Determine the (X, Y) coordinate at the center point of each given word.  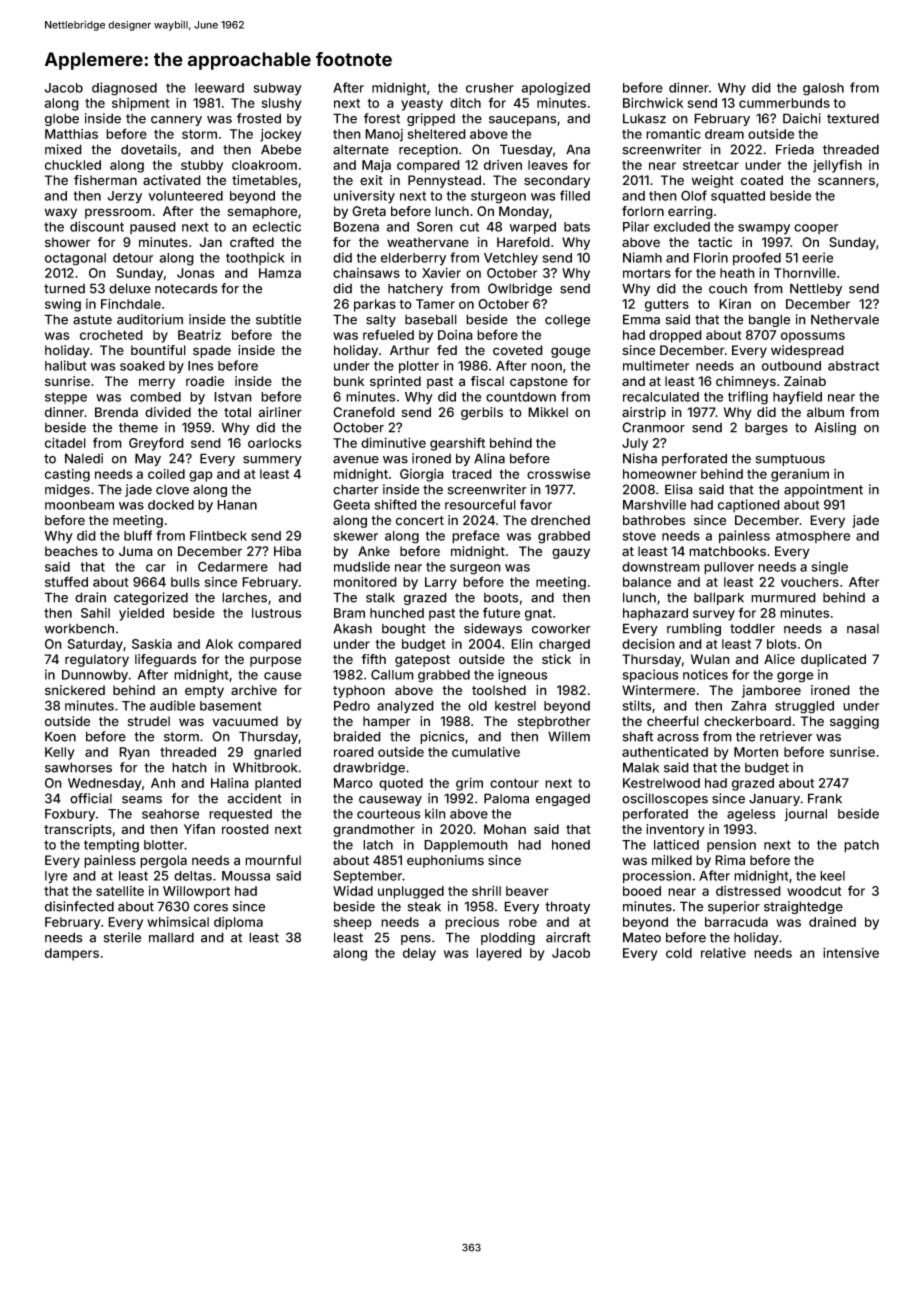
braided (357, 736)
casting (67, 475)
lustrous (277, 613)
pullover (729, 568)
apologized (555, 89)
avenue (356, 460)
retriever (786, 736)
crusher (490, 88)
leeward (219, 88)
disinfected (79, 906)
